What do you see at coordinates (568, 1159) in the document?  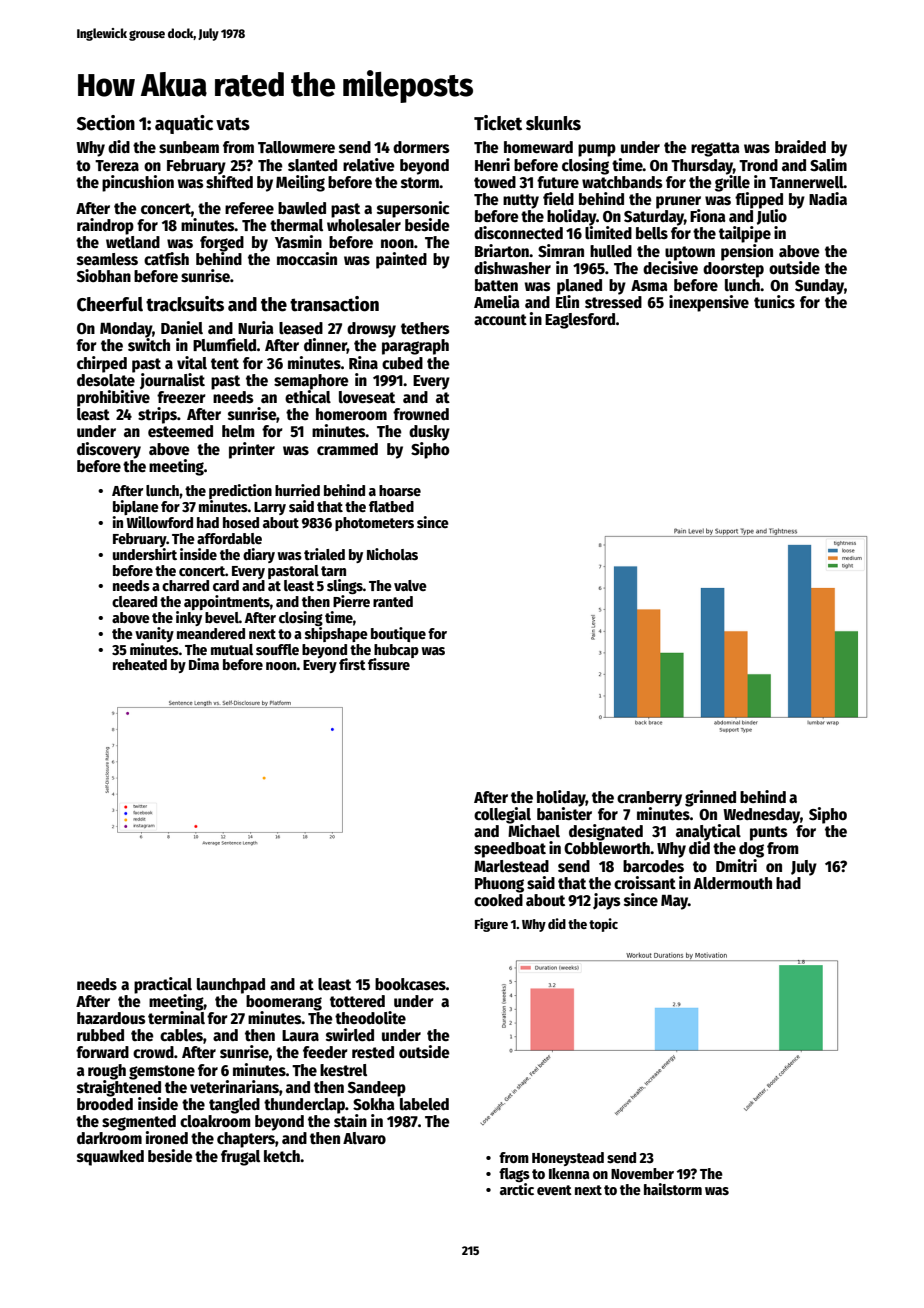 I see `Honeystead` at bounding box center [568, 1159].
